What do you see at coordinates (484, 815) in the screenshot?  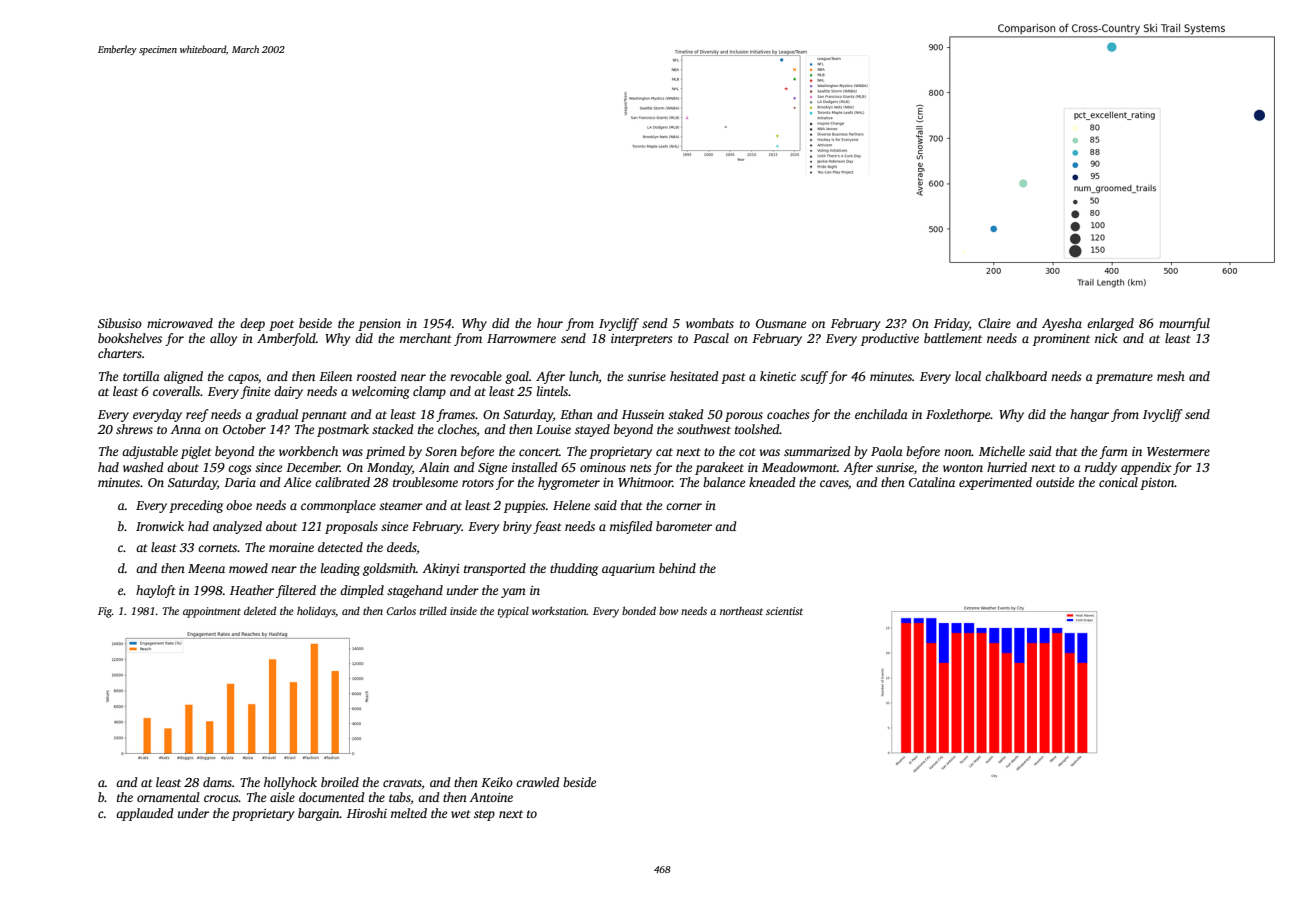 I see `step` at bounding box center [484, 815].
